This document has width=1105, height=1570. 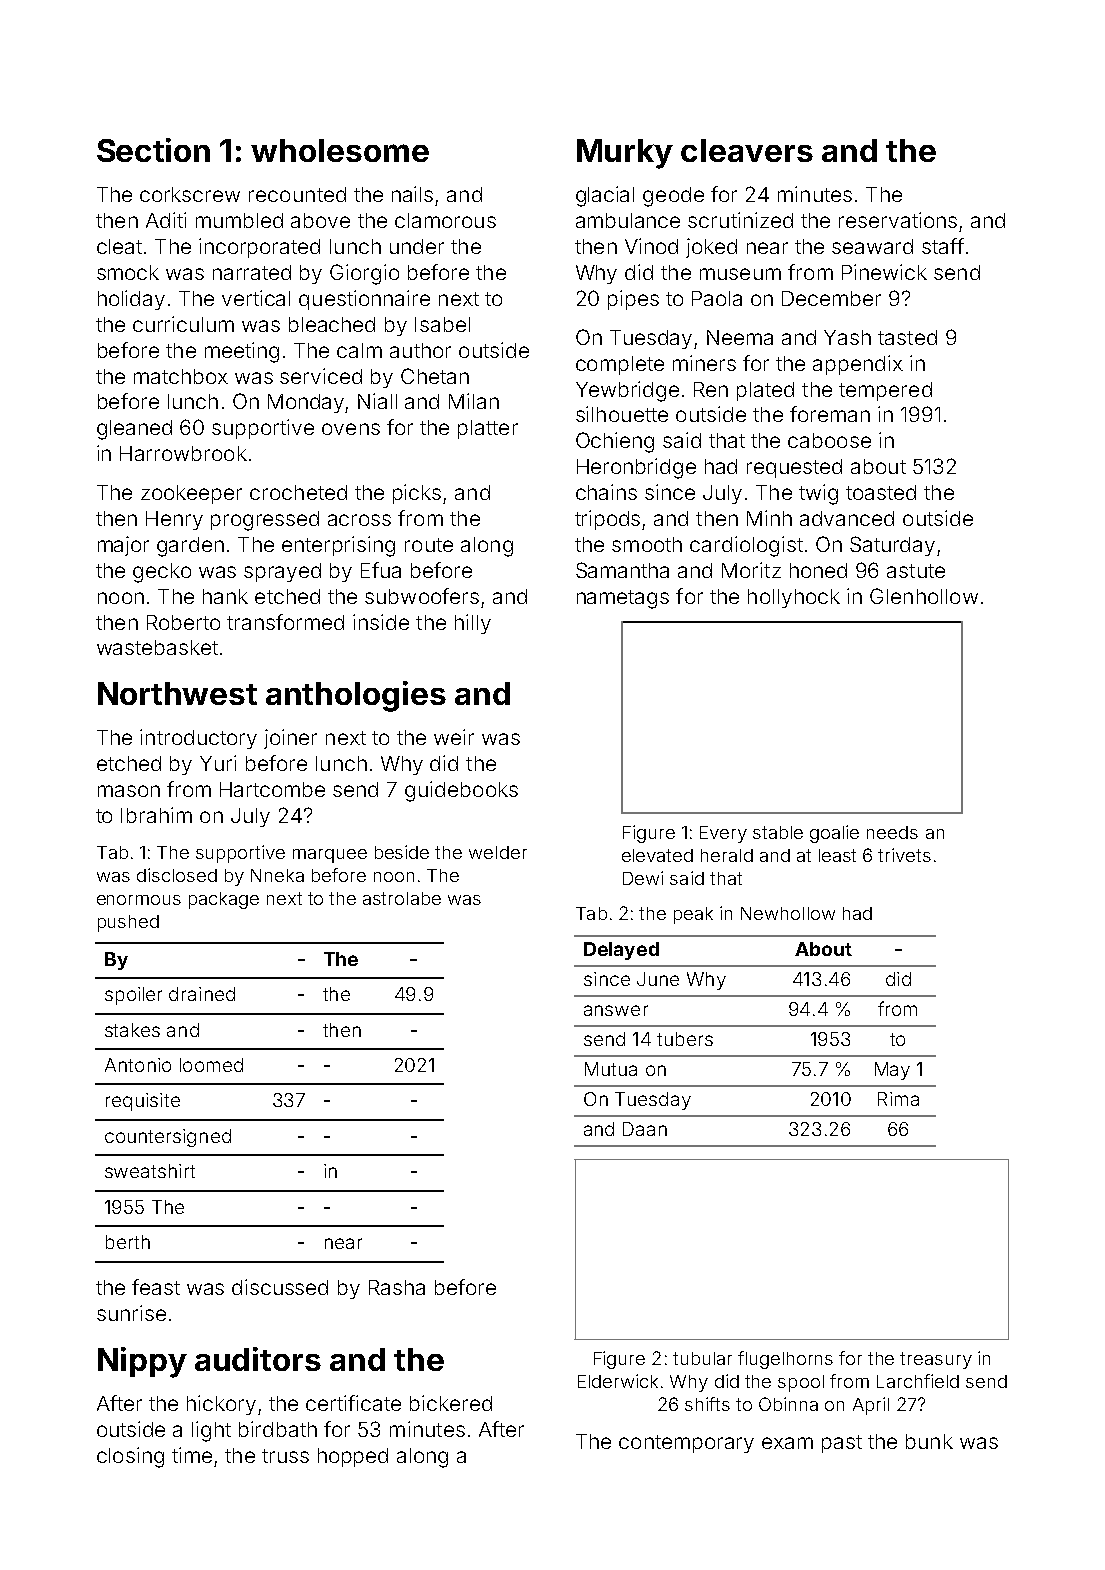 What do you see at coordinates (191, 494) in the document?
I see `zookeeper` at bounding box center [191, 494].
